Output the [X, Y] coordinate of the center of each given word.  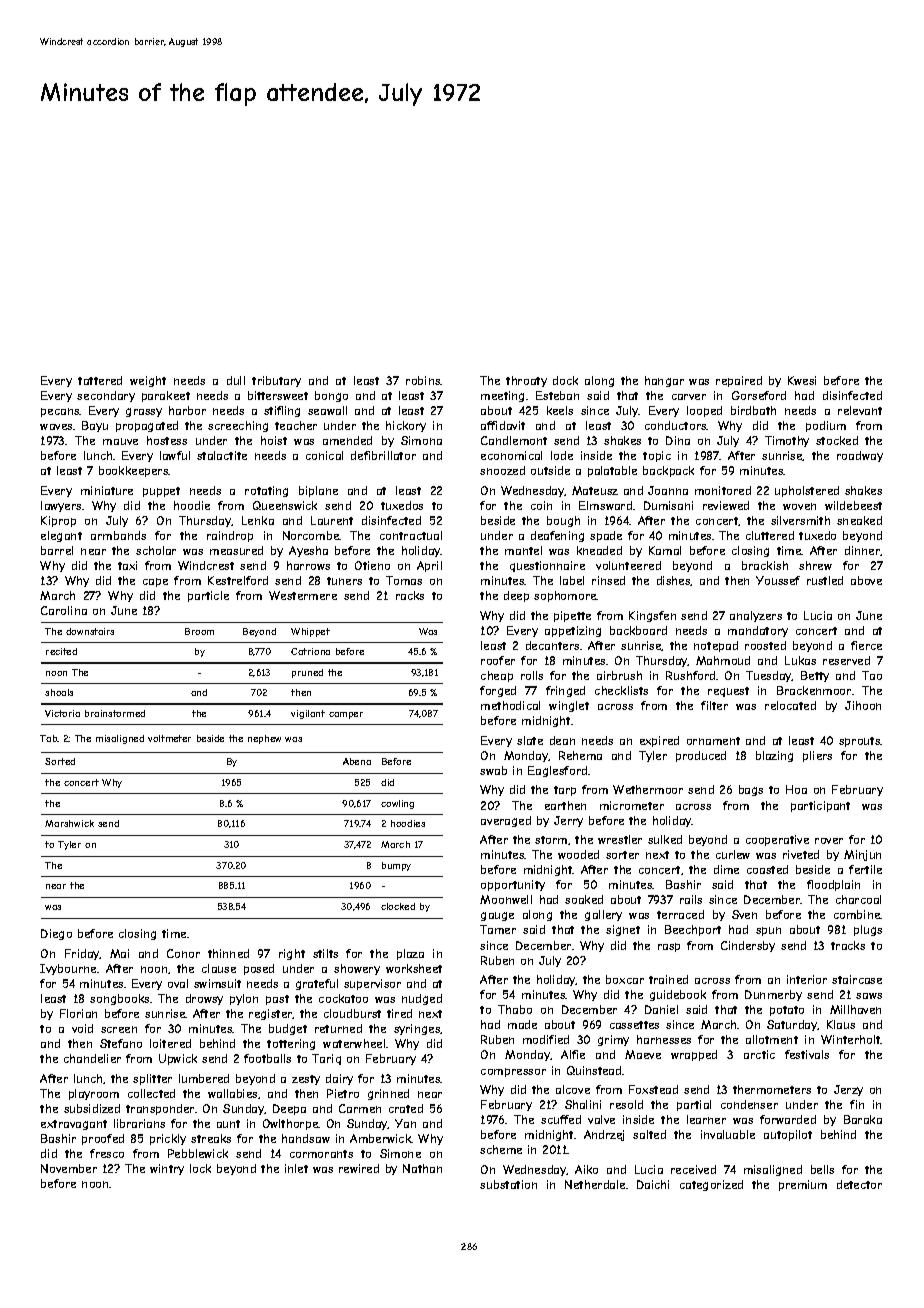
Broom [199, 631]
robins [423, 380]
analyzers [756, 616]
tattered [100, 380]
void [82, 1028]
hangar [664, 381]
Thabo [515, 1009]
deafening [557, 536]
